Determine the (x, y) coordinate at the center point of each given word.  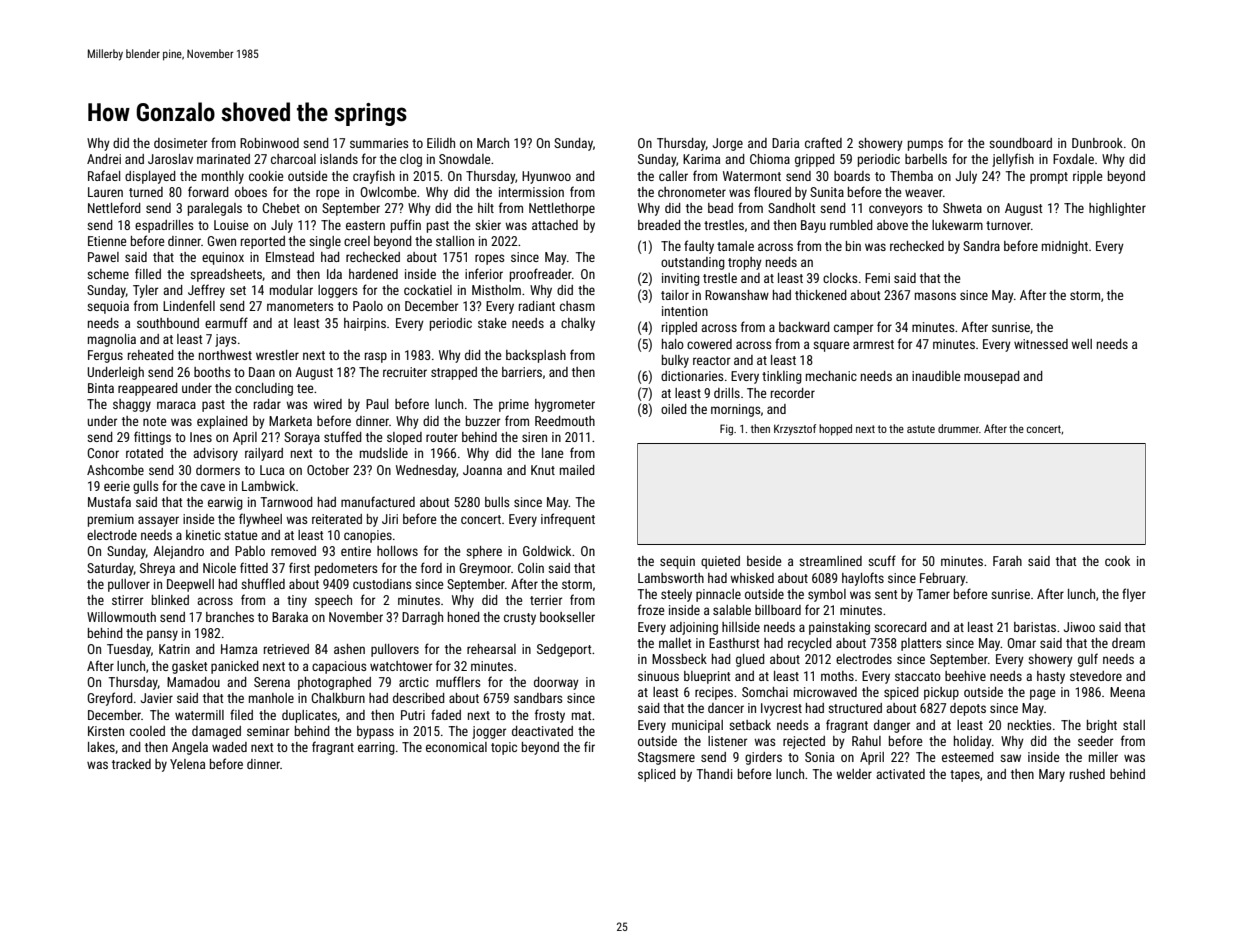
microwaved (825, 692)
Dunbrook (1097, 143)
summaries (379, 143)
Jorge (728, 144)
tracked (131, 764)
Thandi (714, 774)
